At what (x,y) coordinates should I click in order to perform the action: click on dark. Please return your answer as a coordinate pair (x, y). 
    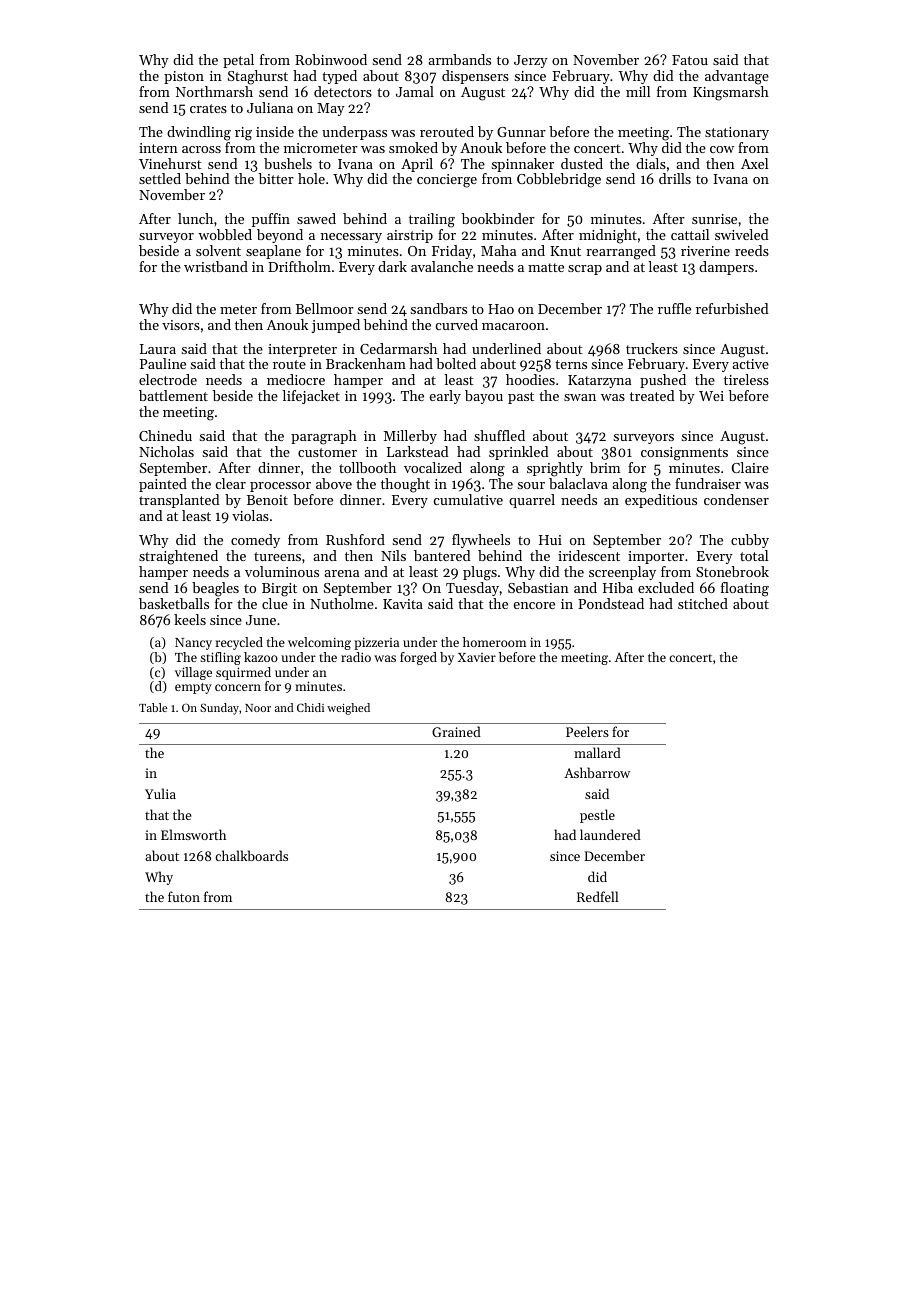
    Looking at the image, I should click on (392, 266).
